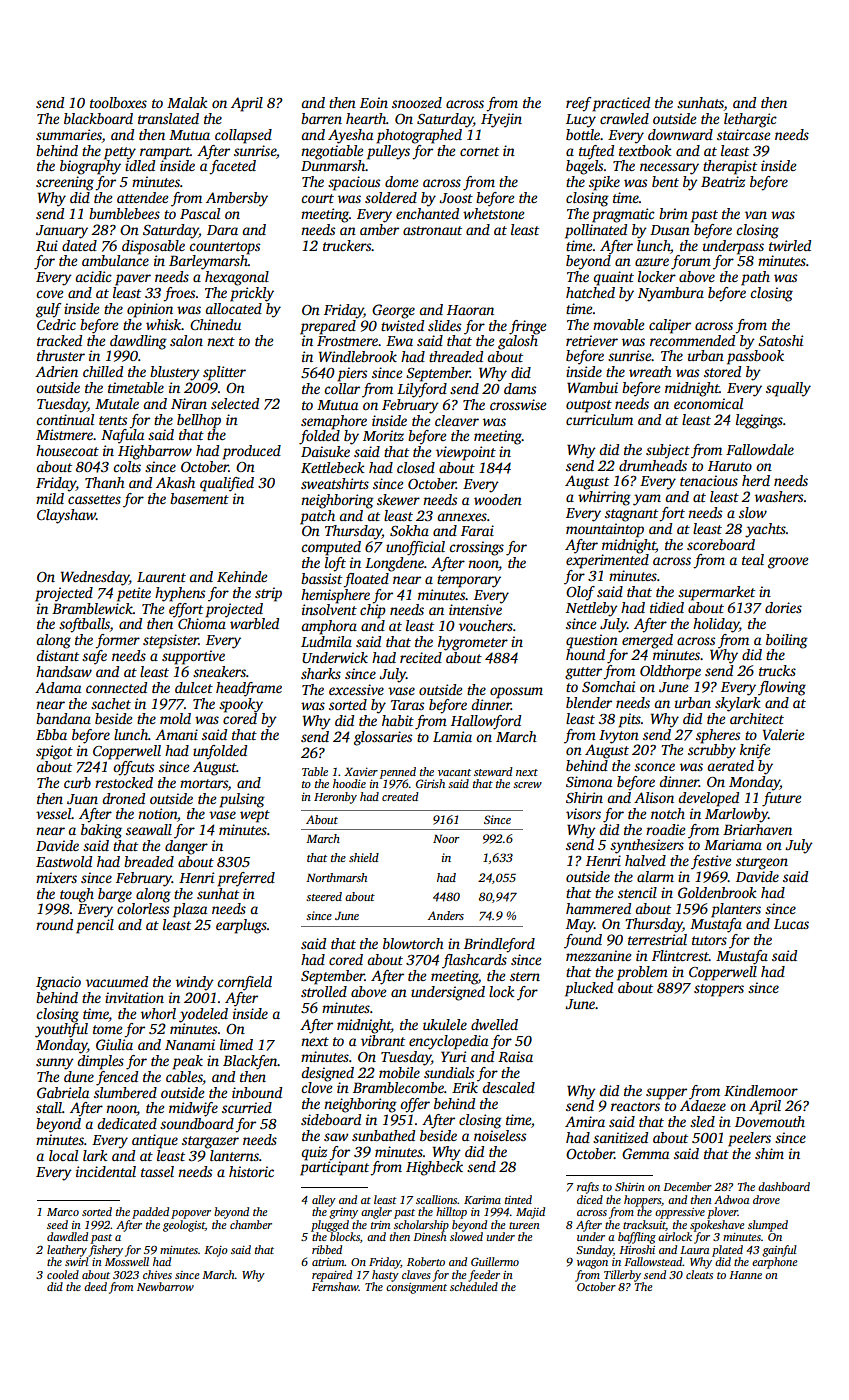 Image resolution: width=849 pixels, height=1400 pixels. Describe the element at coordinates (479, 151) in the screenshot. I see `cornet` at that location.
